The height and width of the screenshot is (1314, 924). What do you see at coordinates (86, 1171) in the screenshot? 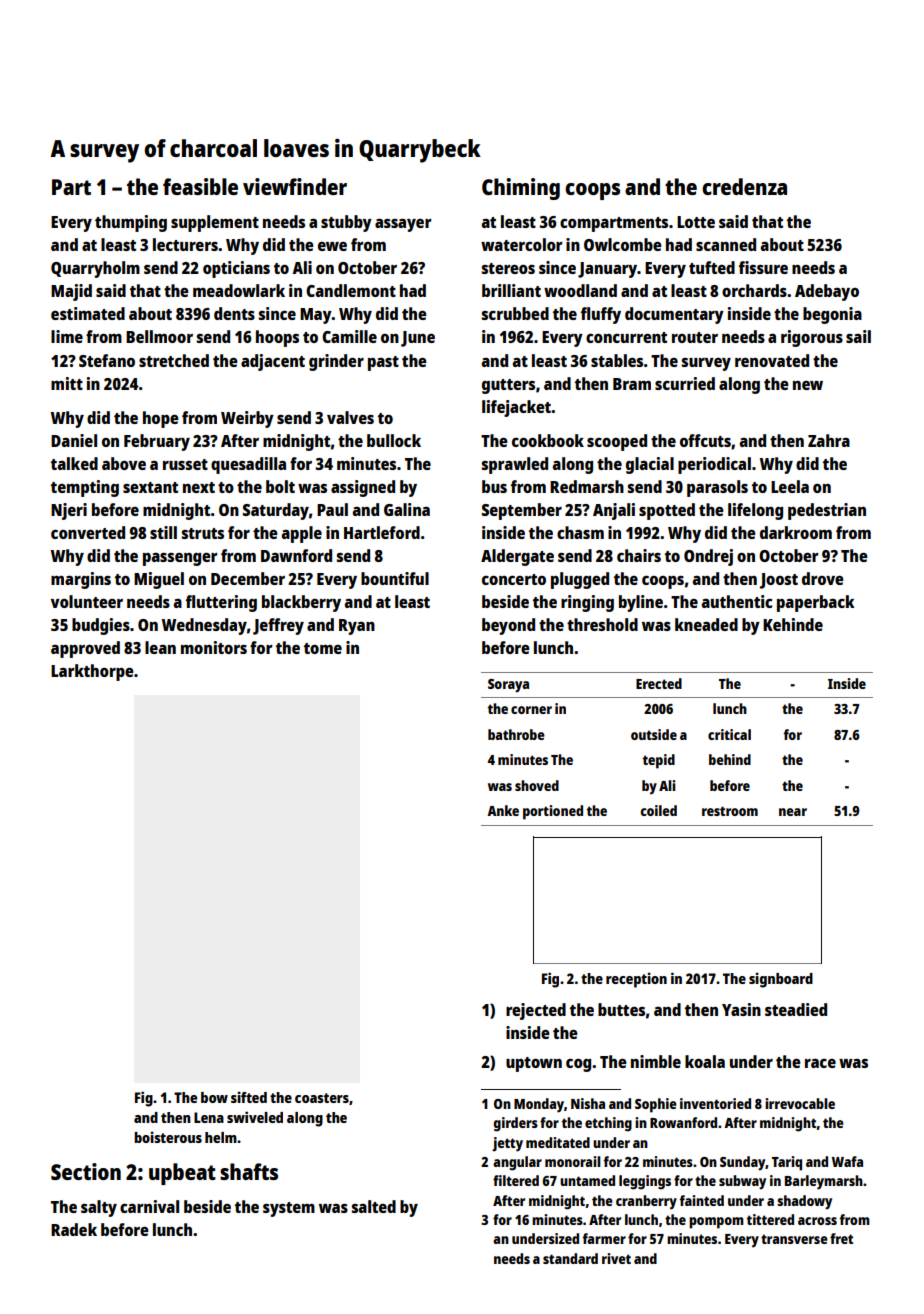
I see `Section` at bounding box center [86, 1171].
